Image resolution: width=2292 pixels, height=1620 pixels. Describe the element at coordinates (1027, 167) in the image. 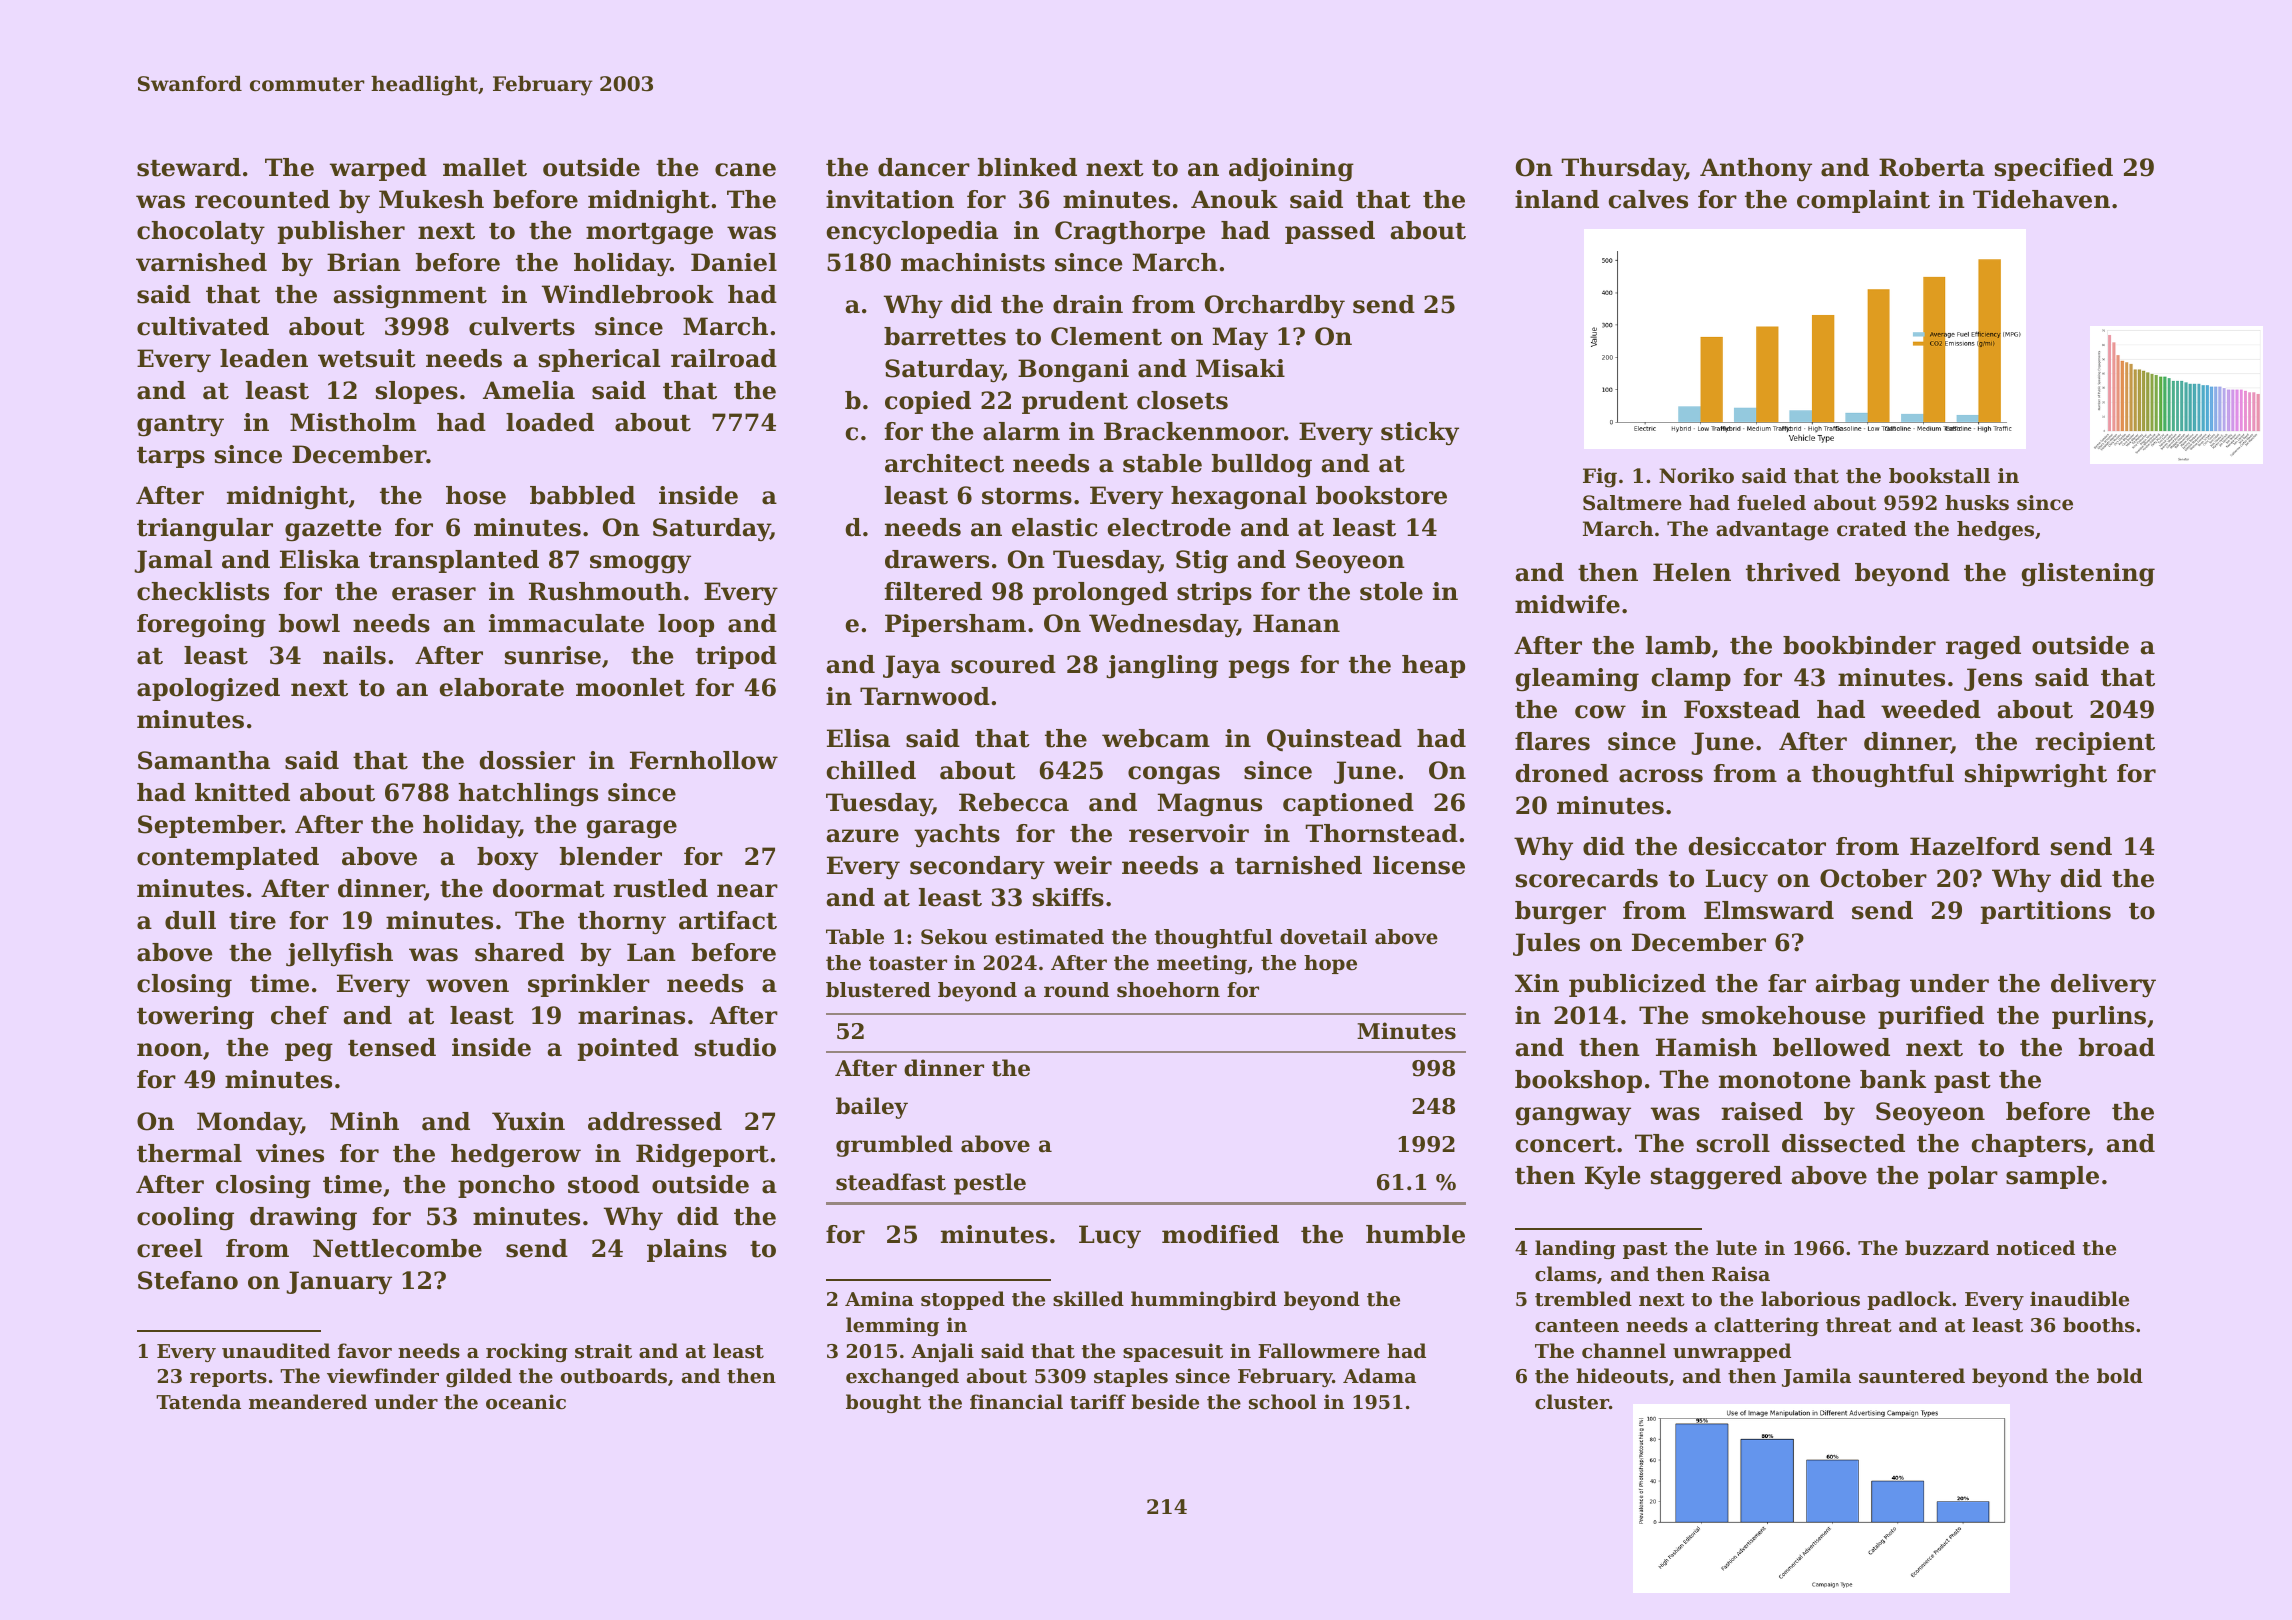

I see `blinked` at that location.
